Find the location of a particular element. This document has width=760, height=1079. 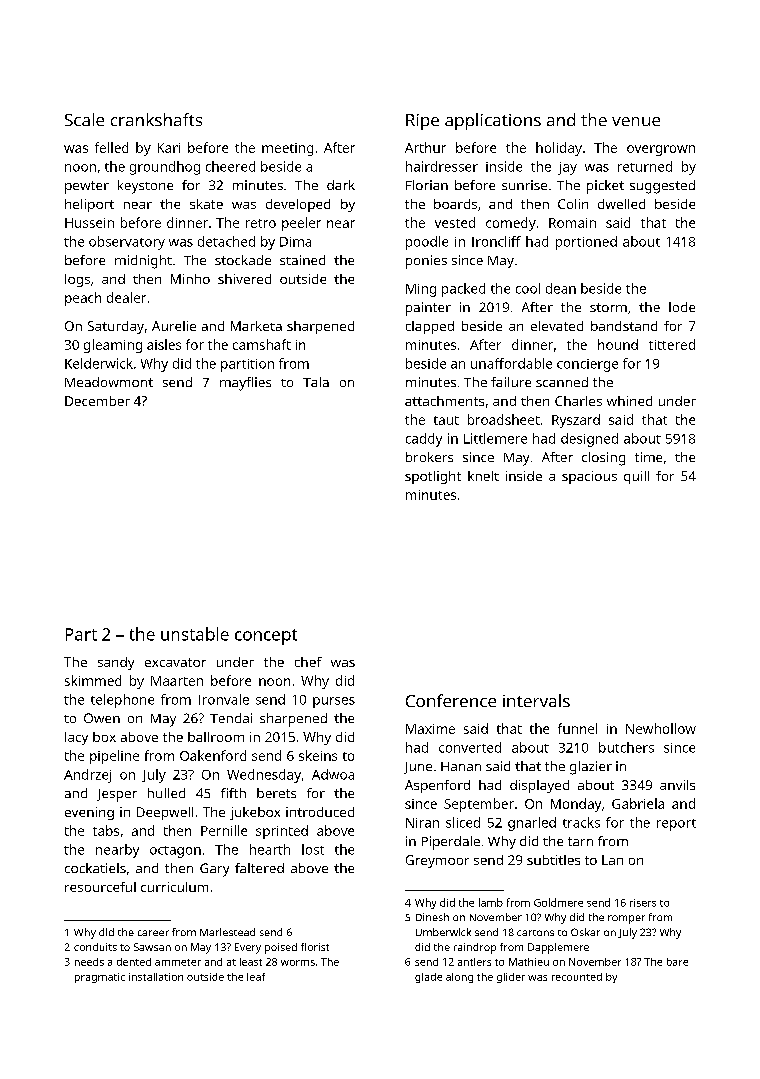

tabs is located at coordinates (106, 830).
